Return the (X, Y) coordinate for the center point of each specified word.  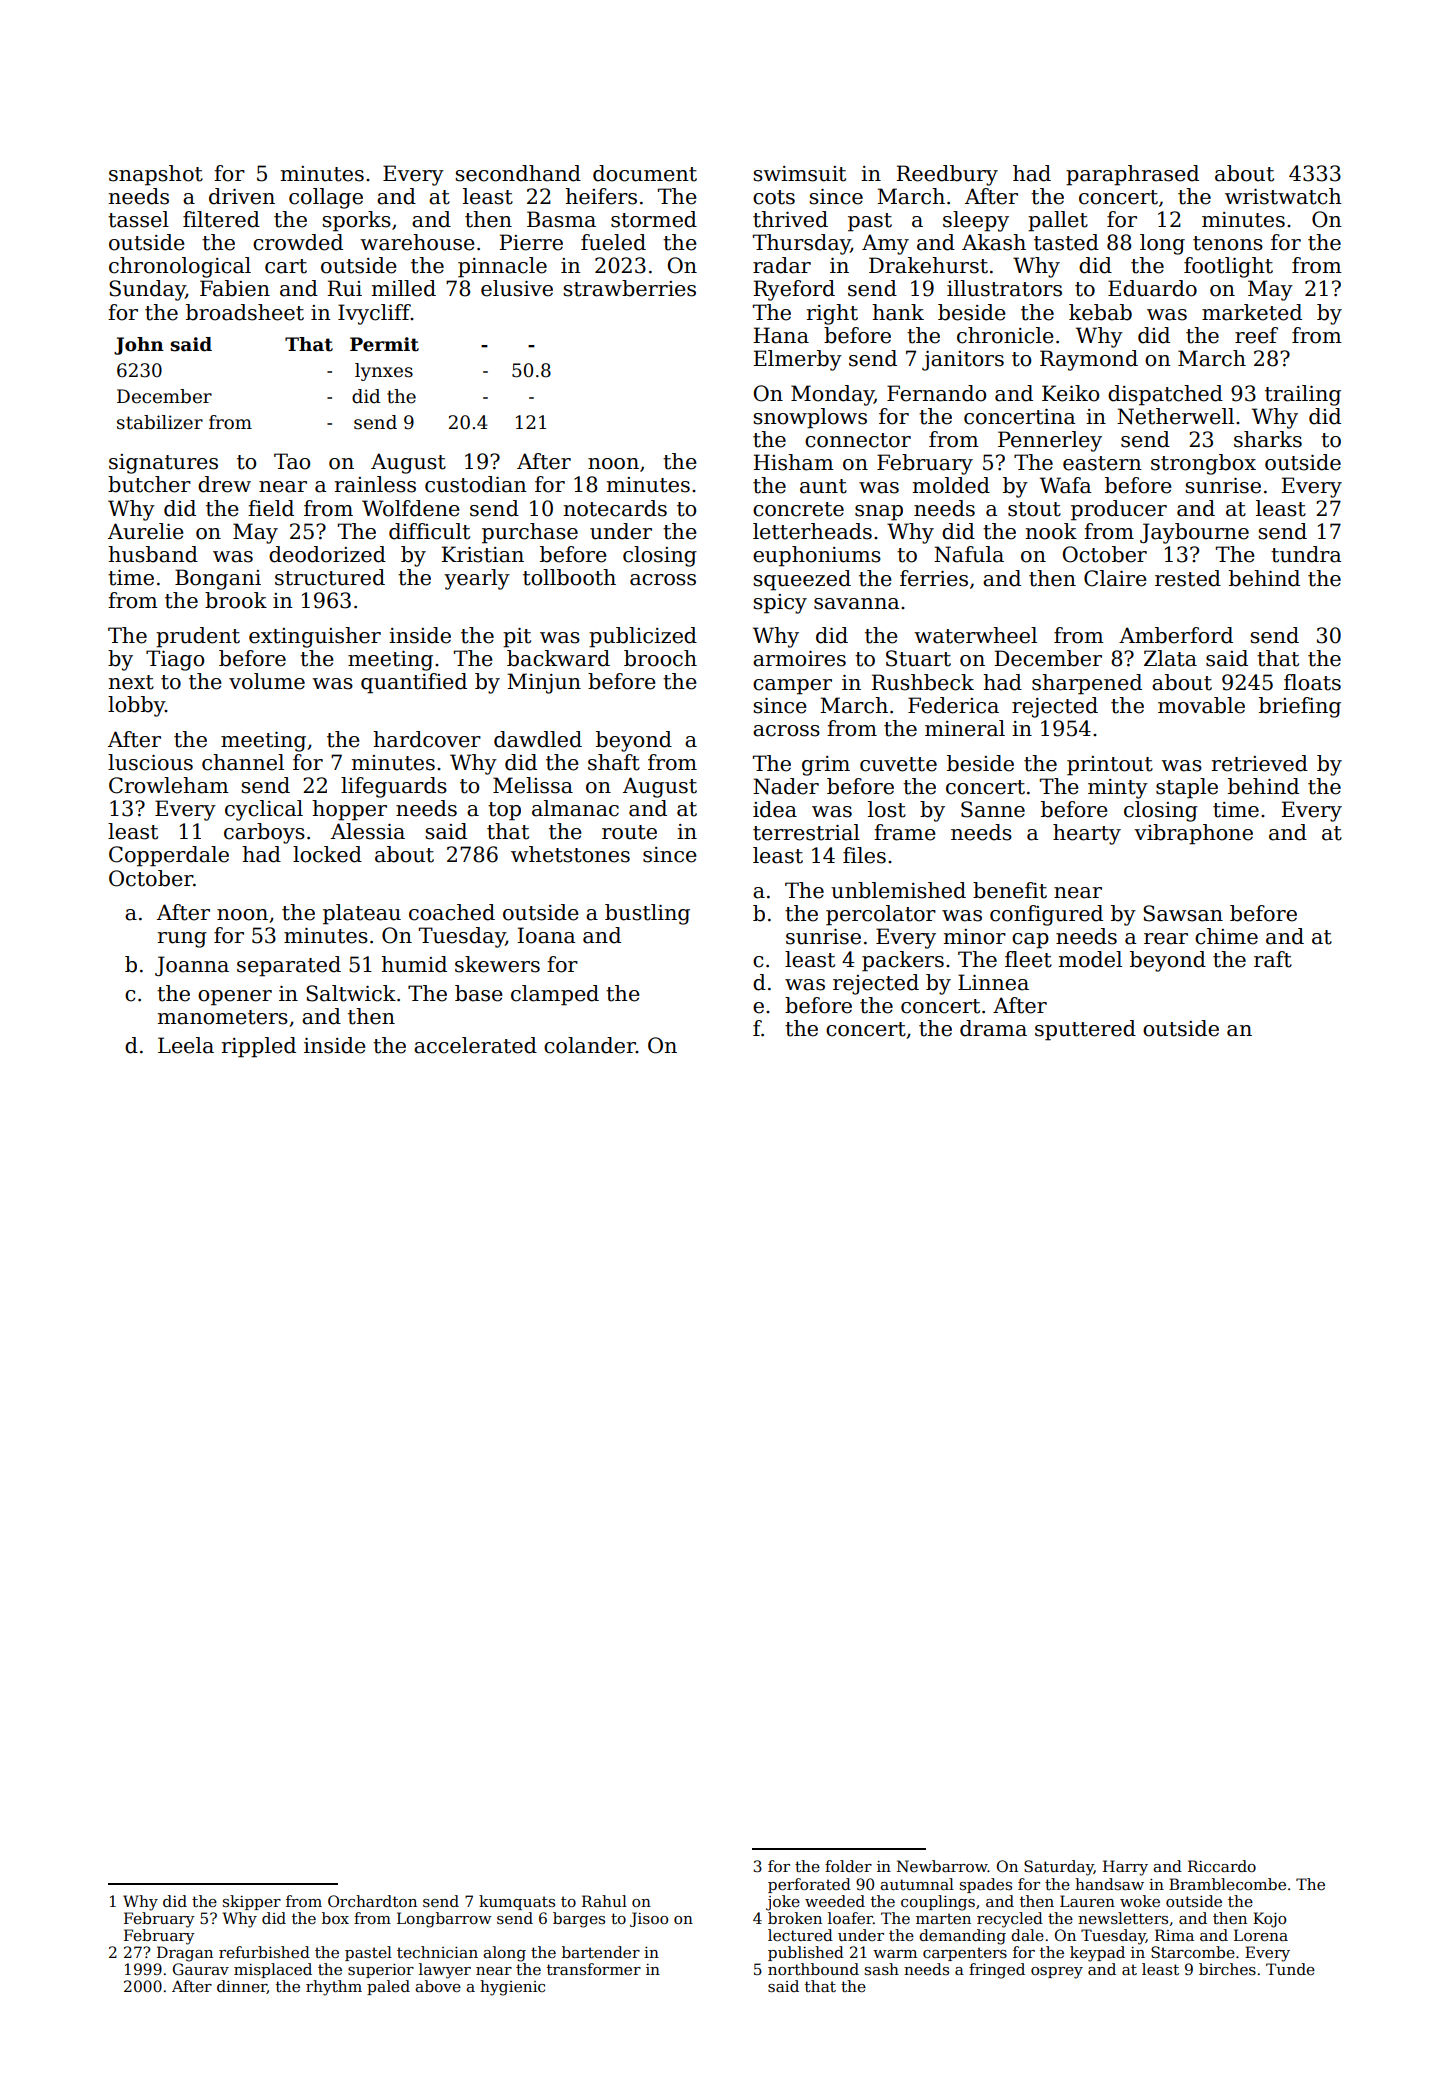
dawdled (538, 739)
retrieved (1260, 763)
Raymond (1089, 360)
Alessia (368, 831)
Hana (781, 335)
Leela (186, 1045)
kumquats (517, 1902)
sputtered (1085, 1030)
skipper (252, 1902)
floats (1312, 682)
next (131, 682)
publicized (643, 637)
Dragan (185, 1954)
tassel (138, 219)
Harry (1125, 1868)
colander (590, 1045)
